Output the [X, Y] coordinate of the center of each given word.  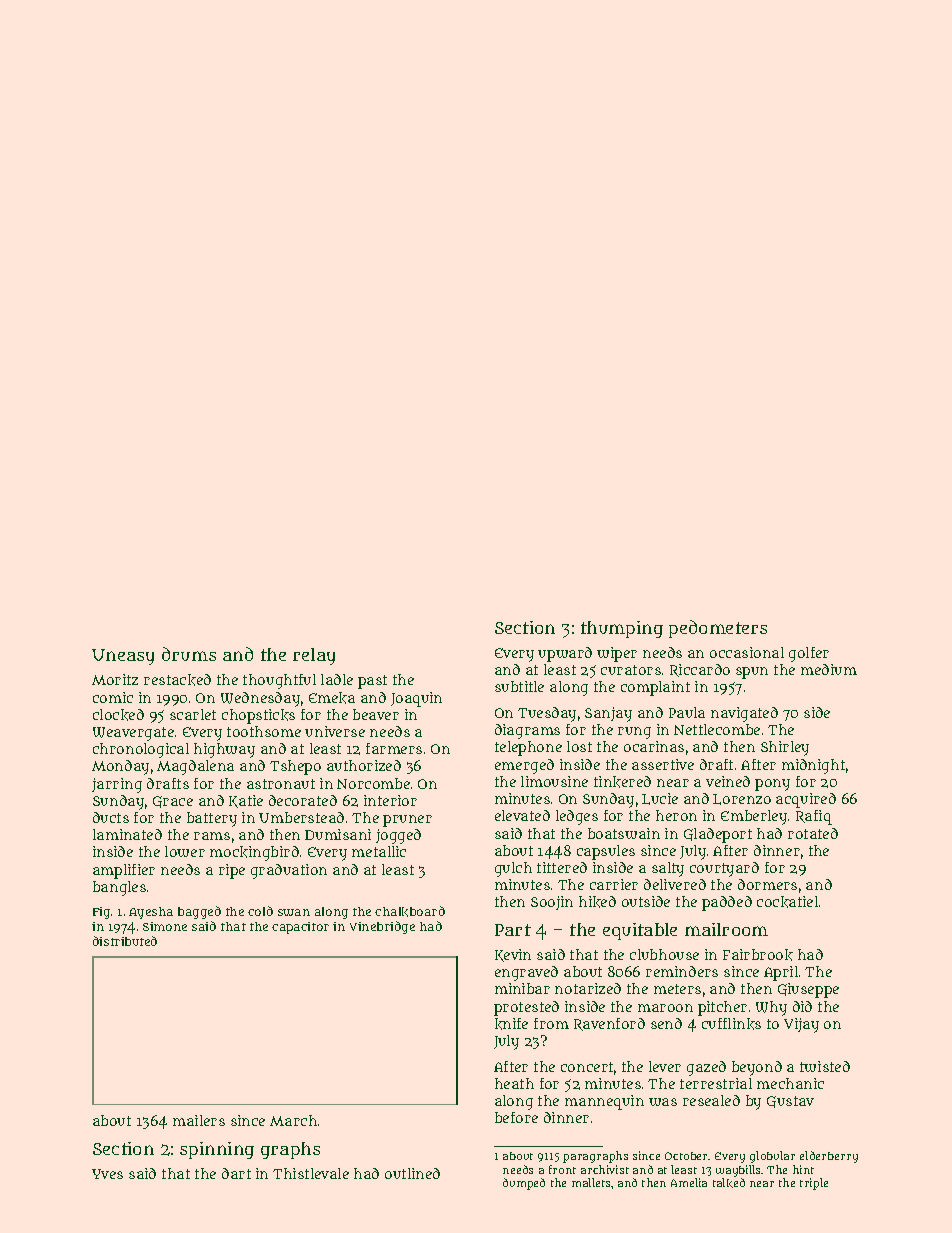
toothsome [264, 731]
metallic [379, 851]
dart [236, 1173]
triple [814, 1184]
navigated [744, 714]
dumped [524, 1184]
